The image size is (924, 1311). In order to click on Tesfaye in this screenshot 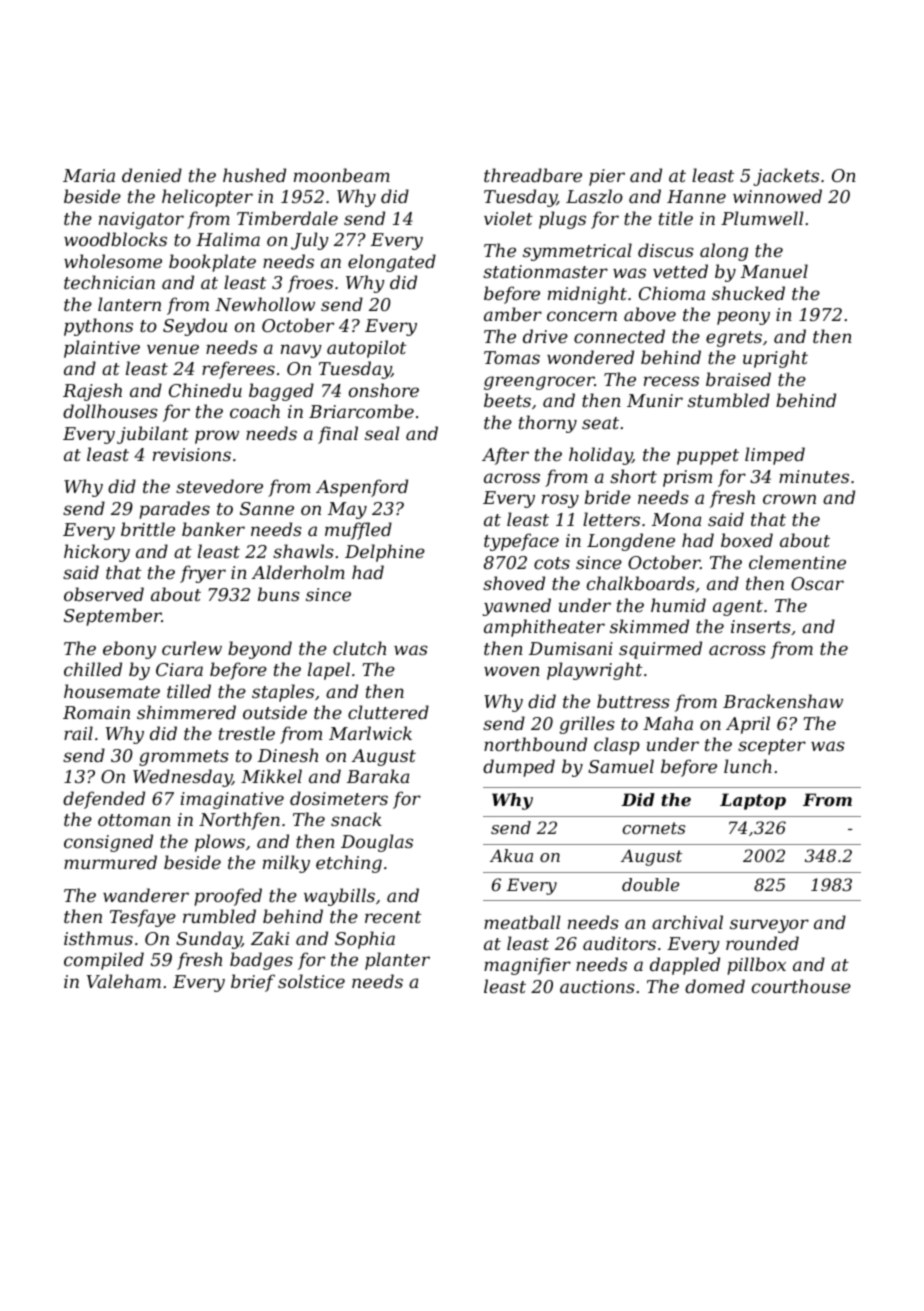, I will do `click(143, 918)`.
